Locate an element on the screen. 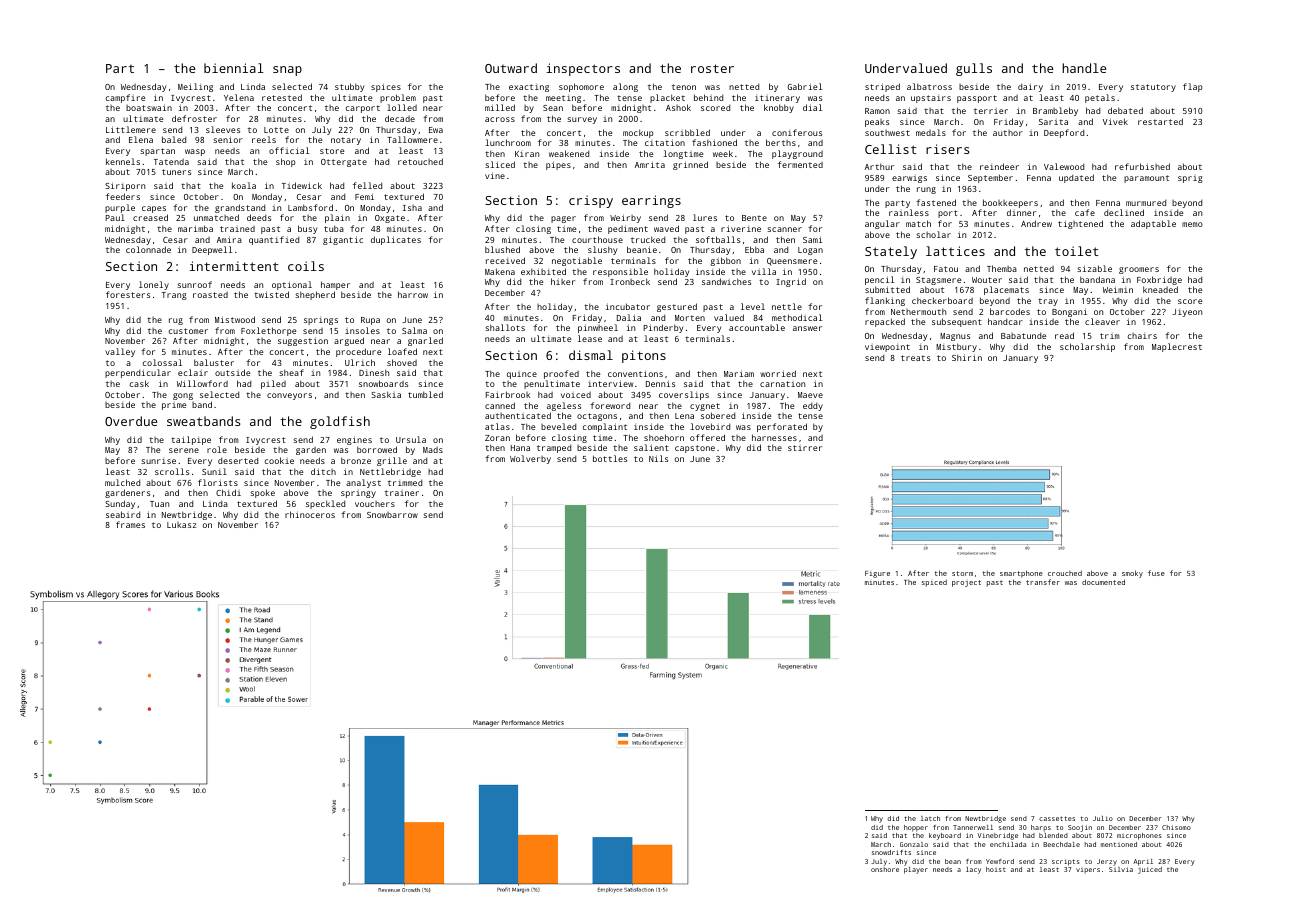 The width and height of the screenshot is (1308, 924). lunchroom is located at coordinates (508, 142).
